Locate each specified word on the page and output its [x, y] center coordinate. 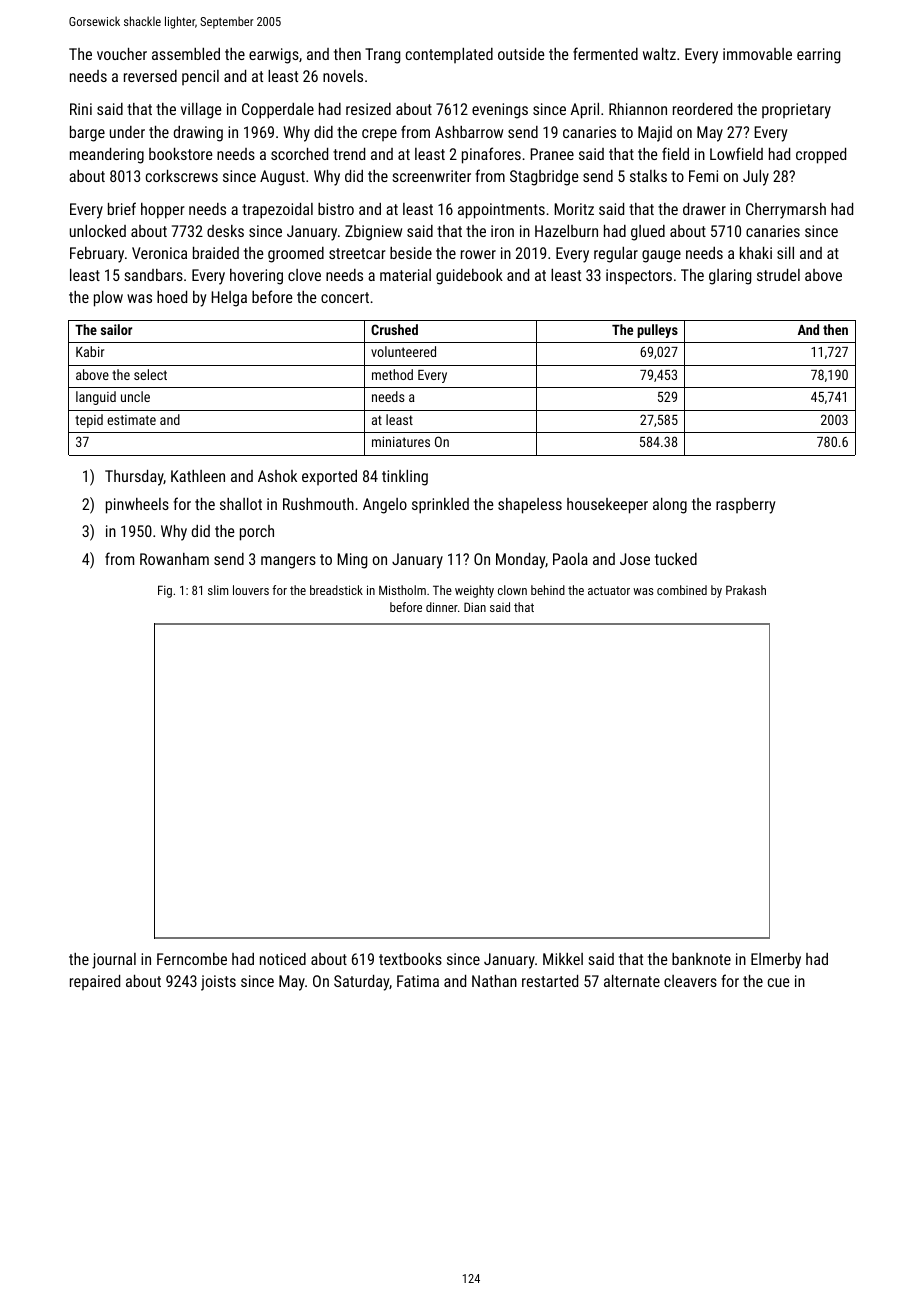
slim [218, 590]
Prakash [746, 590]
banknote [701, 959]
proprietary [796, 111]
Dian [475, 607]
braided [216, 253]
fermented [605, 53]
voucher [122, 54]
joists [218, 983]
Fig [165, 591]
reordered [702, 109]
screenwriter [432, 176]
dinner [442, 607]
